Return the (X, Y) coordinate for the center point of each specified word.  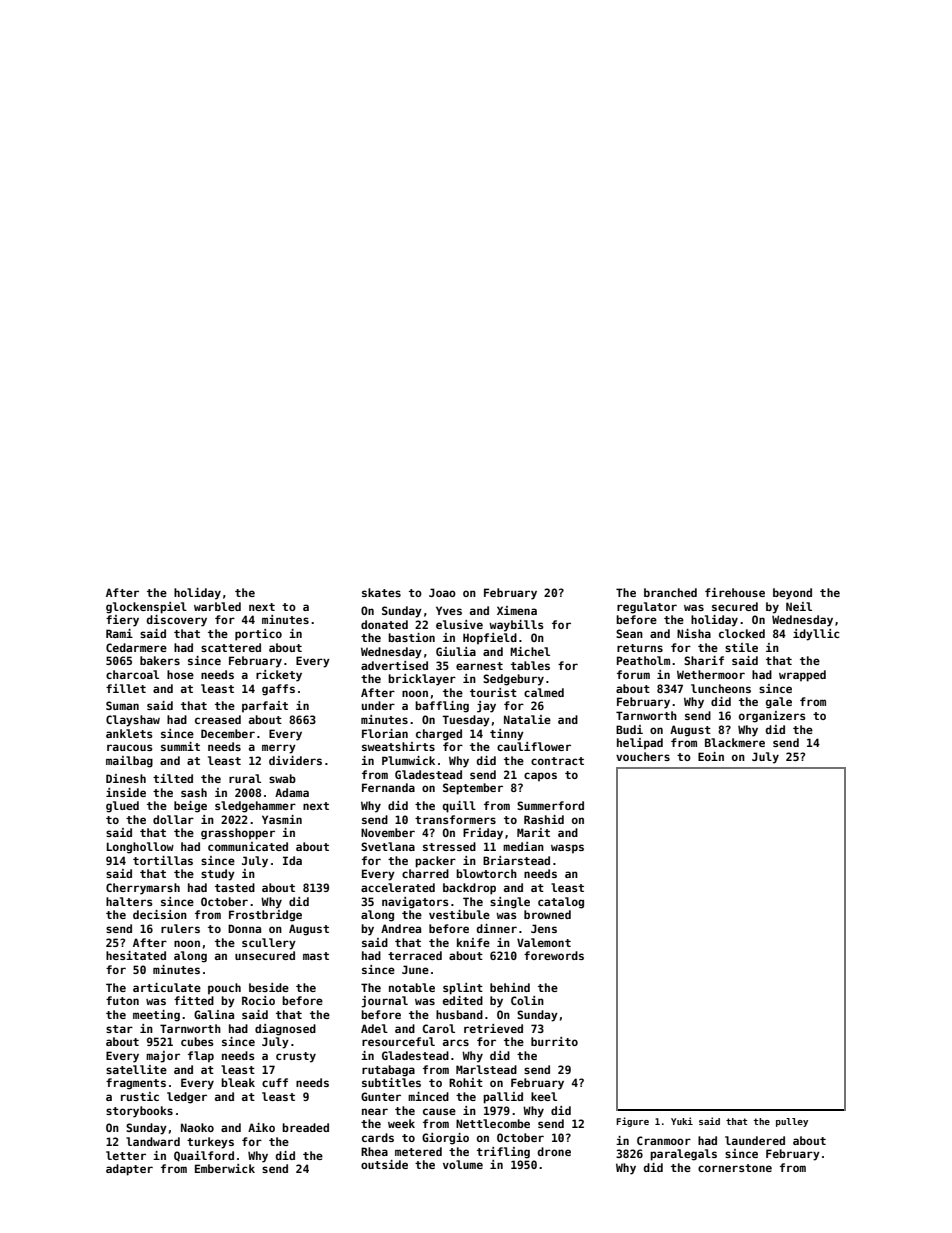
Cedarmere (136, 647)
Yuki (682, 1121)
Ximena (517, 610)
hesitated (136, 955)
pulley (792, 1122)
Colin (527, 1000)
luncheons (721, 688)
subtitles (391, 1082)
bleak (238, 1082)
